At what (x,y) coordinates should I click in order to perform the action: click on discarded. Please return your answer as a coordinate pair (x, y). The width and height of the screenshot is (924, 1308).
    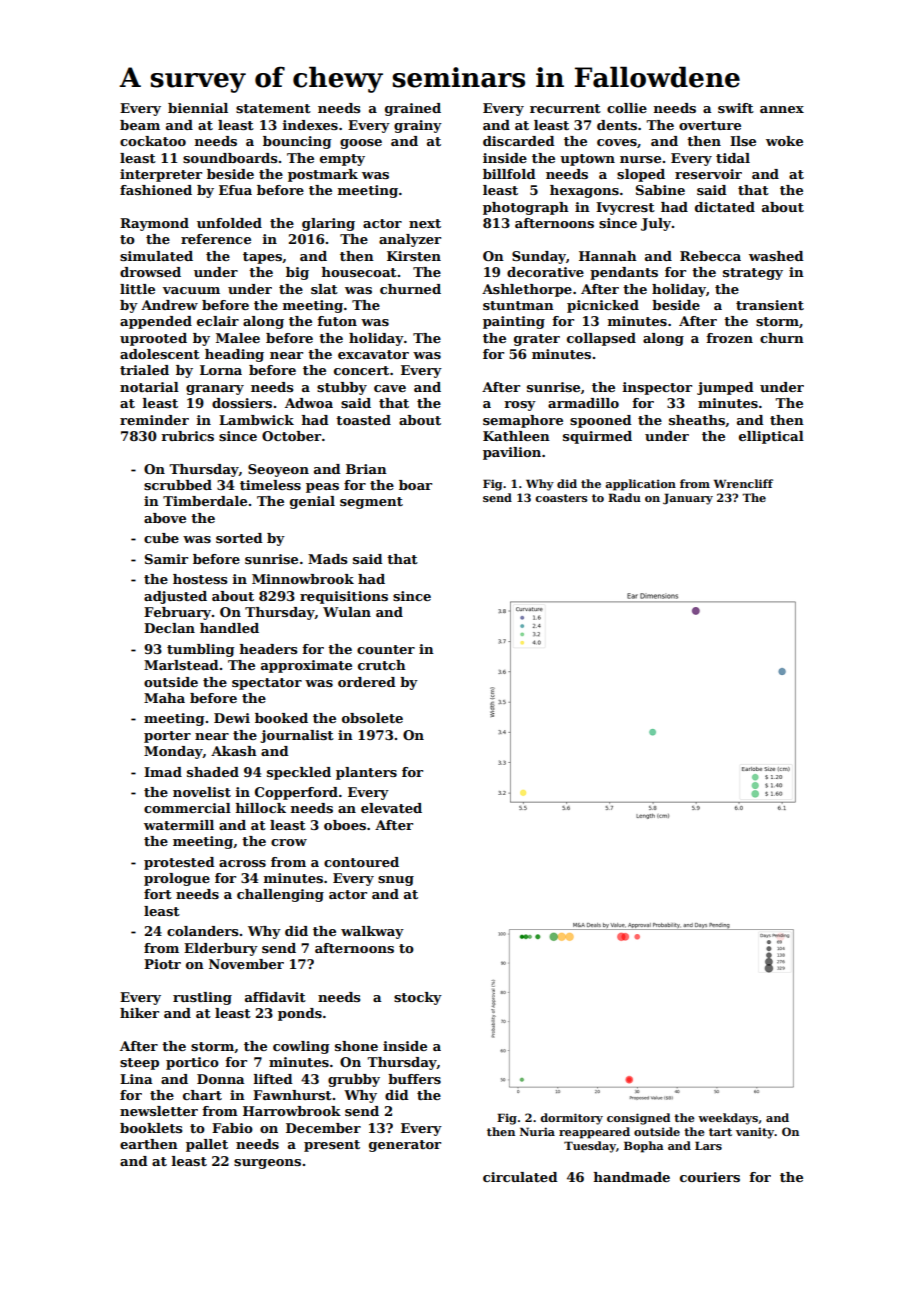
    Looking at the image, I should click on (519, 141).
